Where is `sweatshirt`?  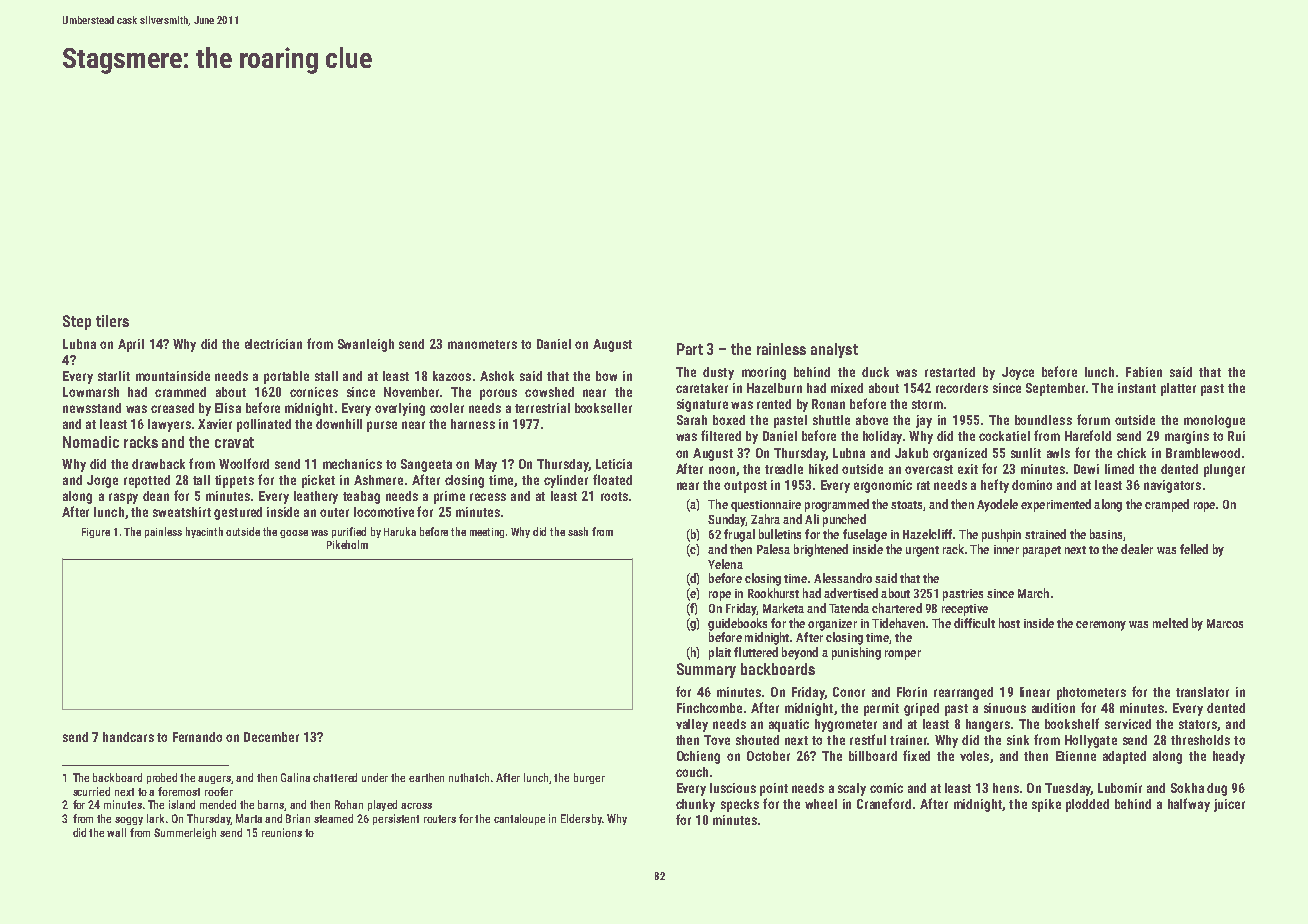
sweatshirt is located at coordinates (182, 512).
